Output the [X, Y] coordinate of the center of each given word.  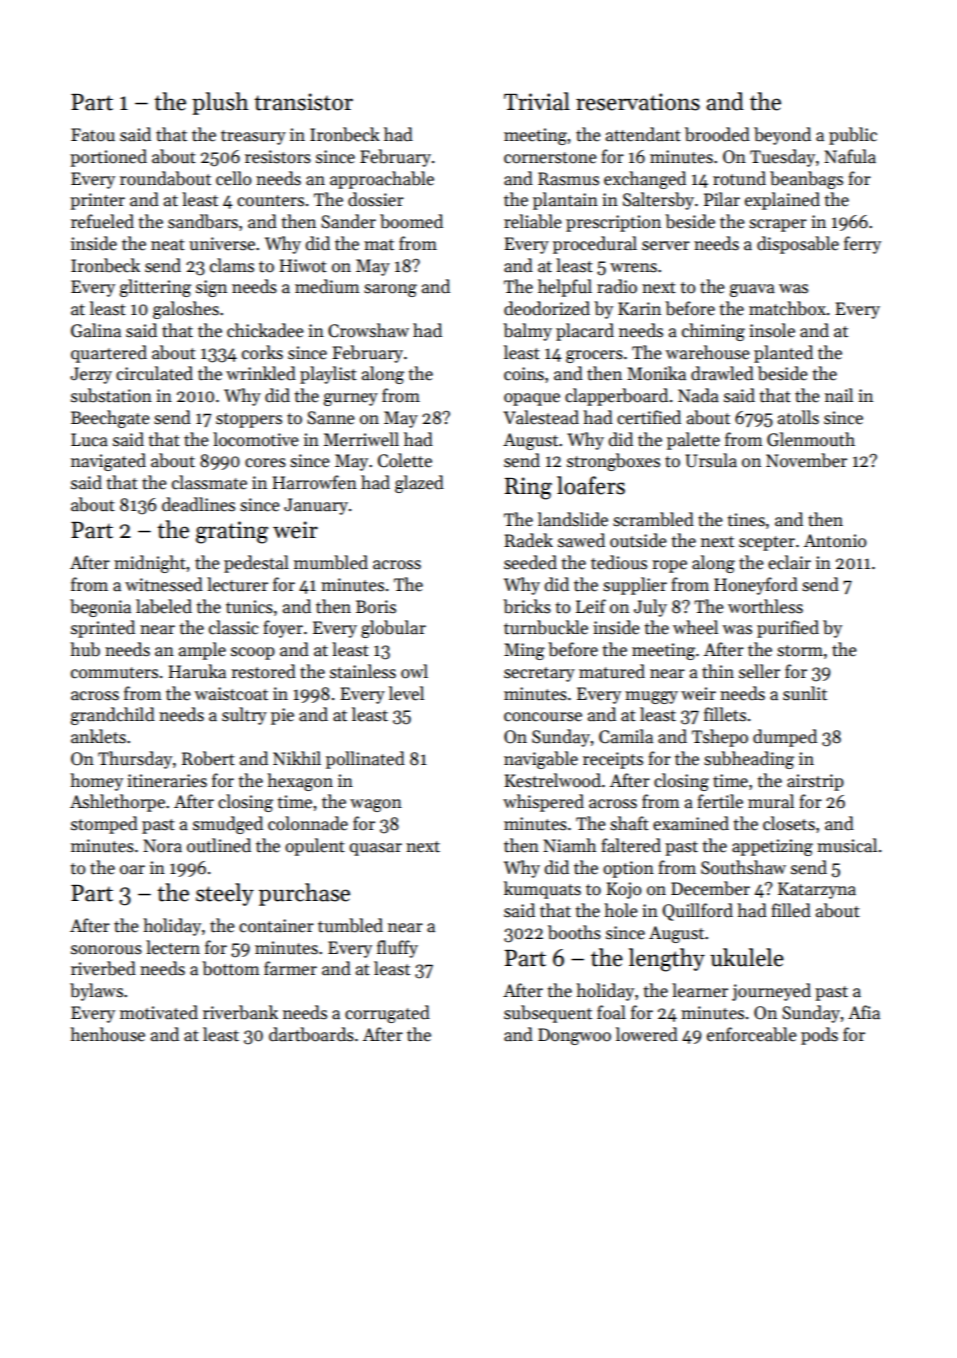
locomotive [256, 439]
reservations [638, 102]
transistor [303, 102]
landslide [573, 519]
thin [718, 671]
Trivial [537, 101]
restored [263, 671]
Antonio [835, 541]
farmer [290, 968]
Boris [376, 607]
